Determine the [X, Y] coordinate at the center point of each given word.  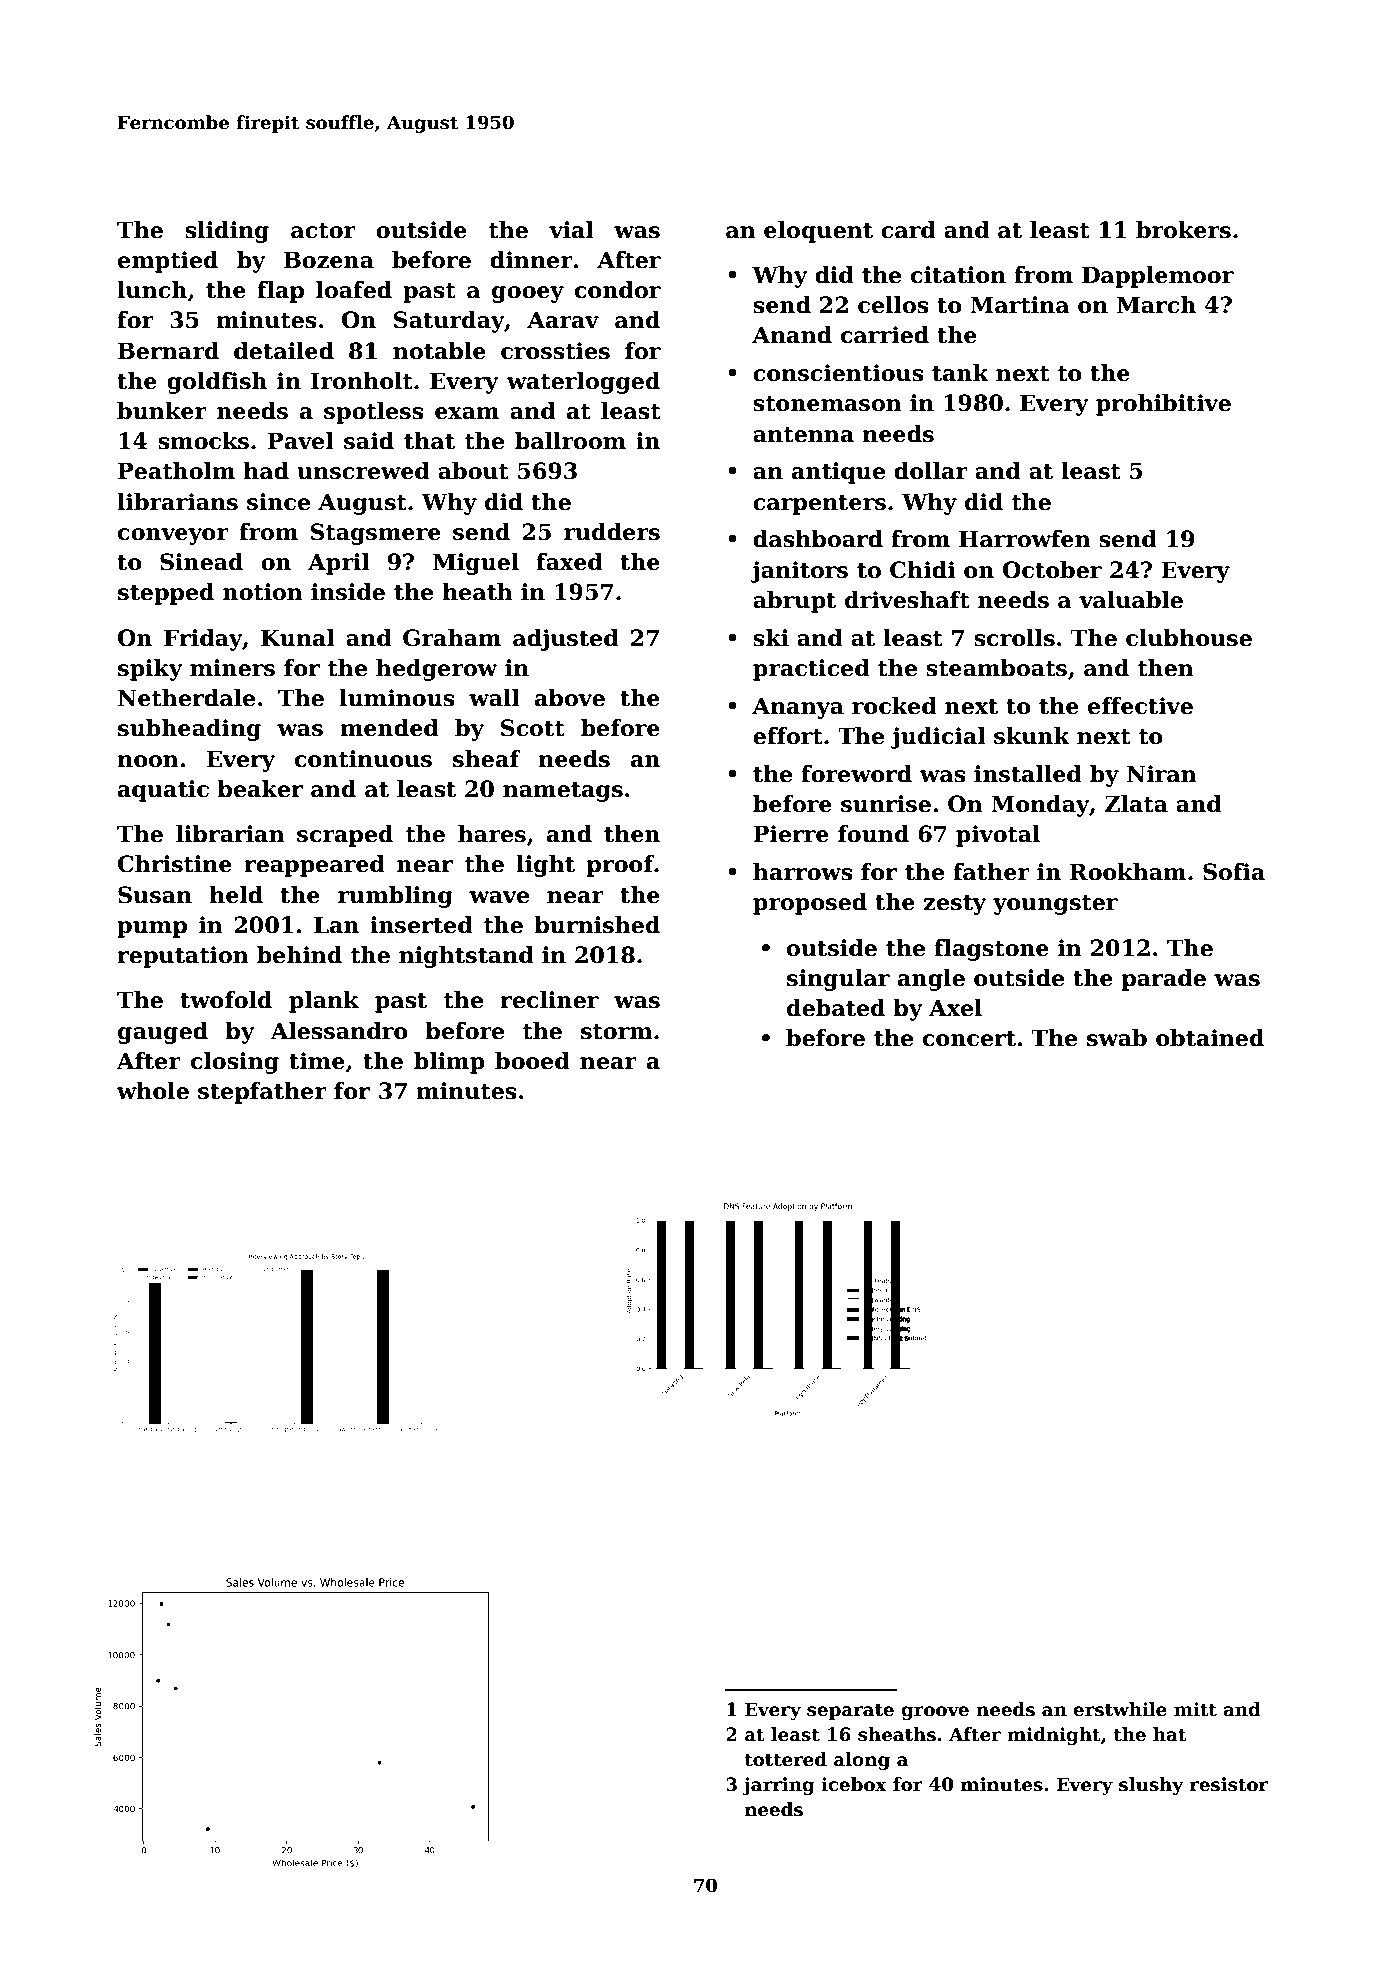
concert [969, 1039]
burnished [597, 925]
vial [571, 230]
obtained [1210, 1038]
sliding [227, 232]
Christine [175, 864]
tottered [786, 1759]
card [908, 230]
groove [935, 1713]
